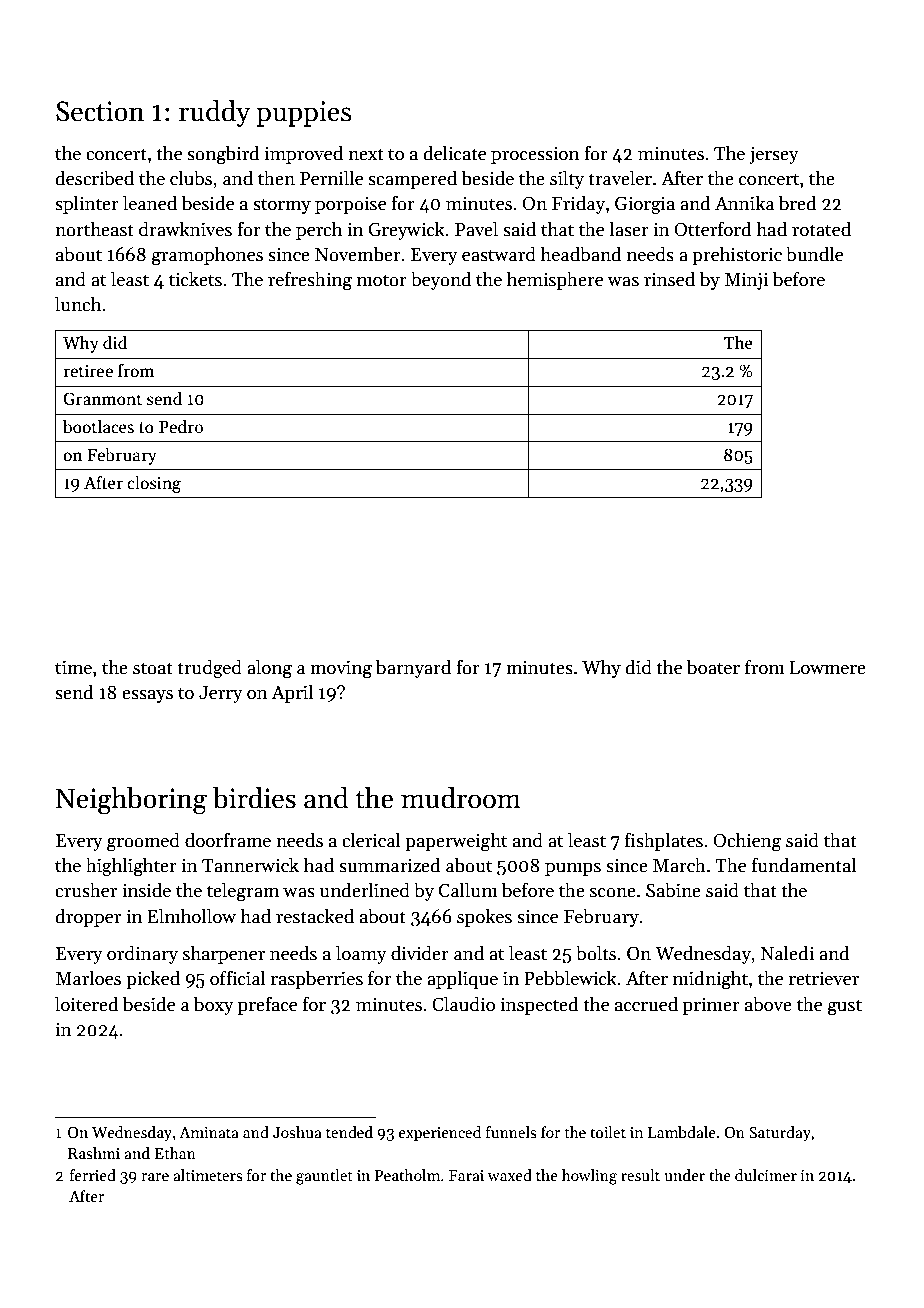  Describe the element at coordinates (185, 229) in the document. I see `drawknives` at that location.
